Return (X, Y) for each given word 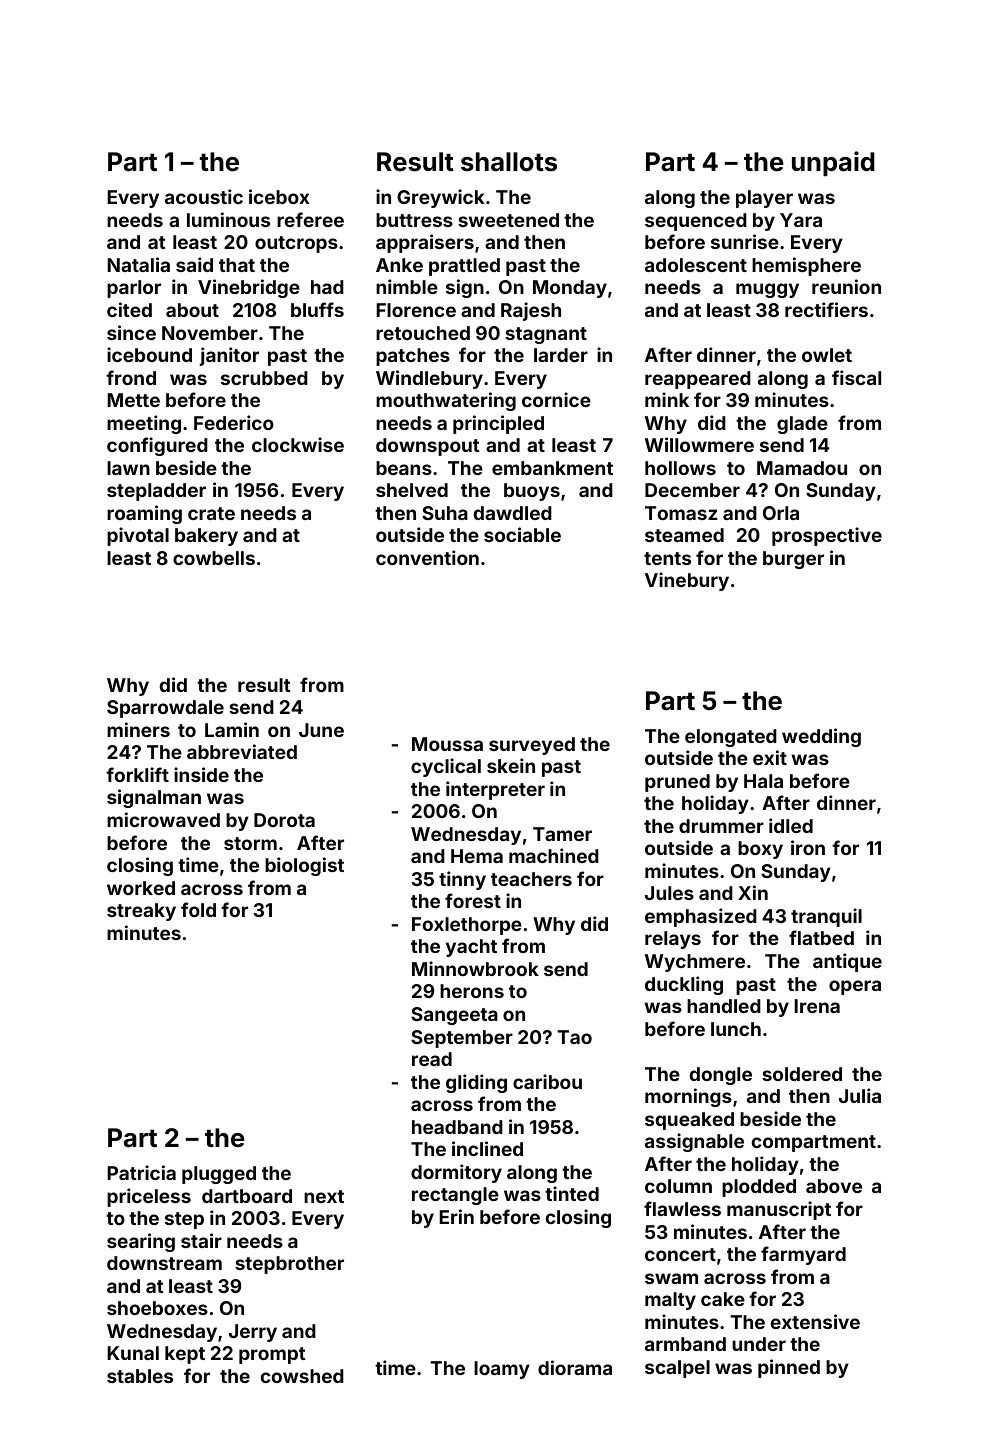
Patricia (141, 1172)
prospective (827, 536)
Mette (133, 400)
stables (140, 1376)
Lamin (232, 729)
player (764, 199)
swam (671, 1278)
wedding (821, 737)
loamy (502, 1370)
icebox (279, 196)
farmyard (803, 1255)
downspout (428, 447)
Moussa (447, 744)
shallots (509, 162)
